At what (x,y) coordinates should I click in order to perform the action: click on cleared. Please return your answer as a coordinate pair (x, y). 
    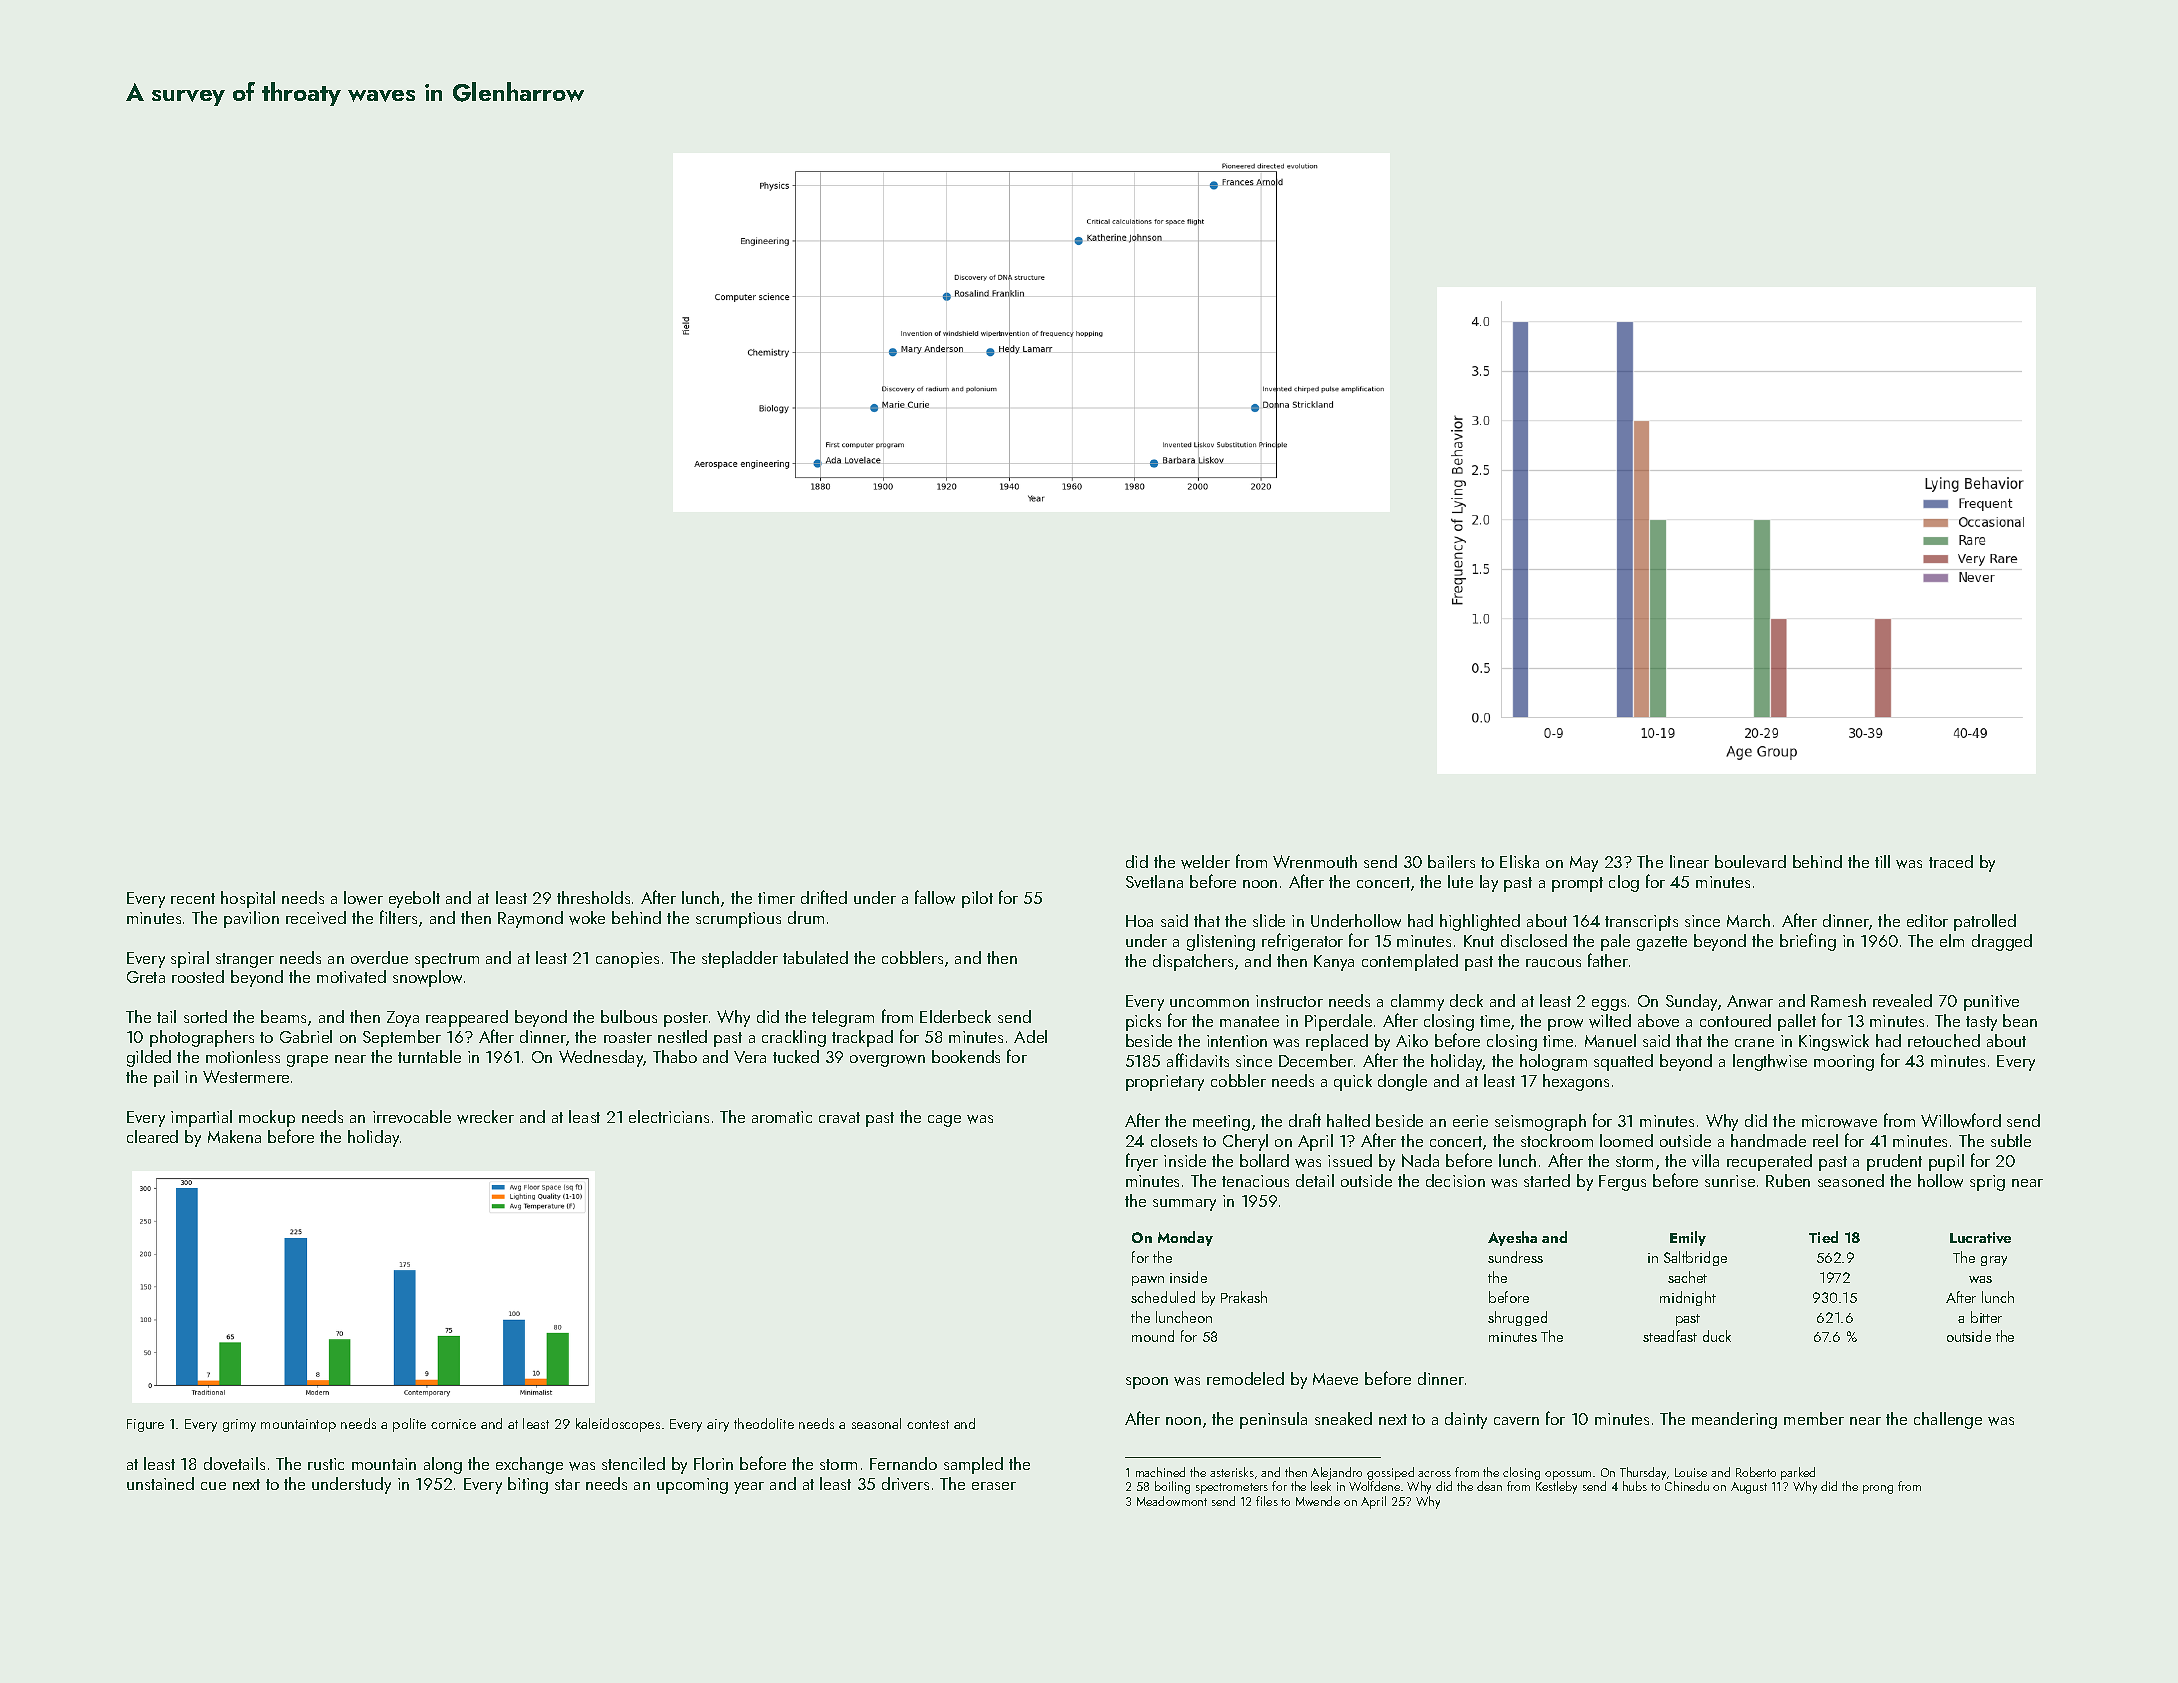
    Looking at the image, I should click on (152, 1136).
